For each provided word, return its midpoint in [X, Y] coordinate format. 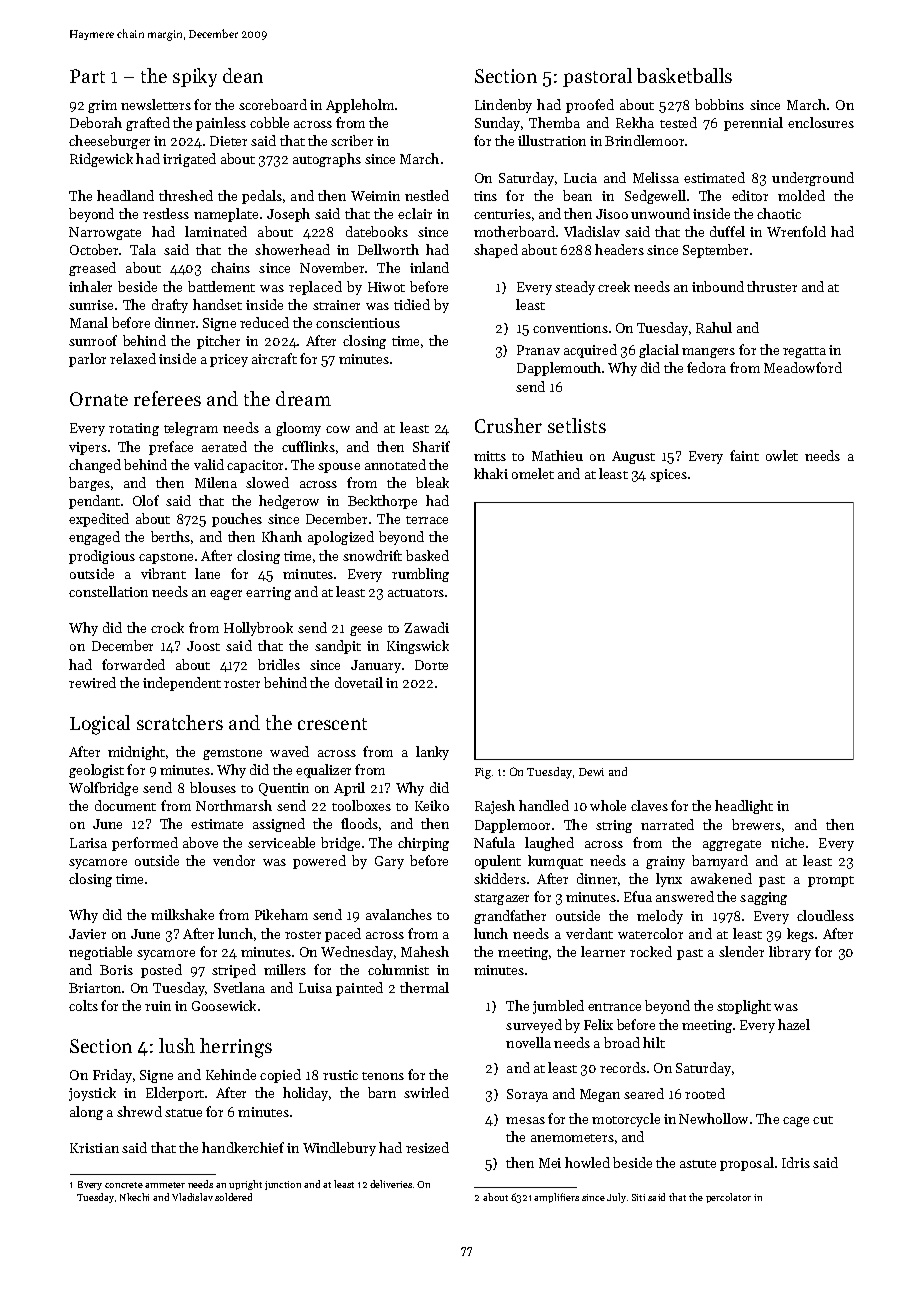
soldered [233, 1197]
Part [87, 76]
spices [668, 475]
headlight [744, 807]
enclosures [821, 122]
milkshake [182, 914]
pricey [229, 360]
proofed [590, 106]
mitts [490, 456]
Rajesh [495, 807]
